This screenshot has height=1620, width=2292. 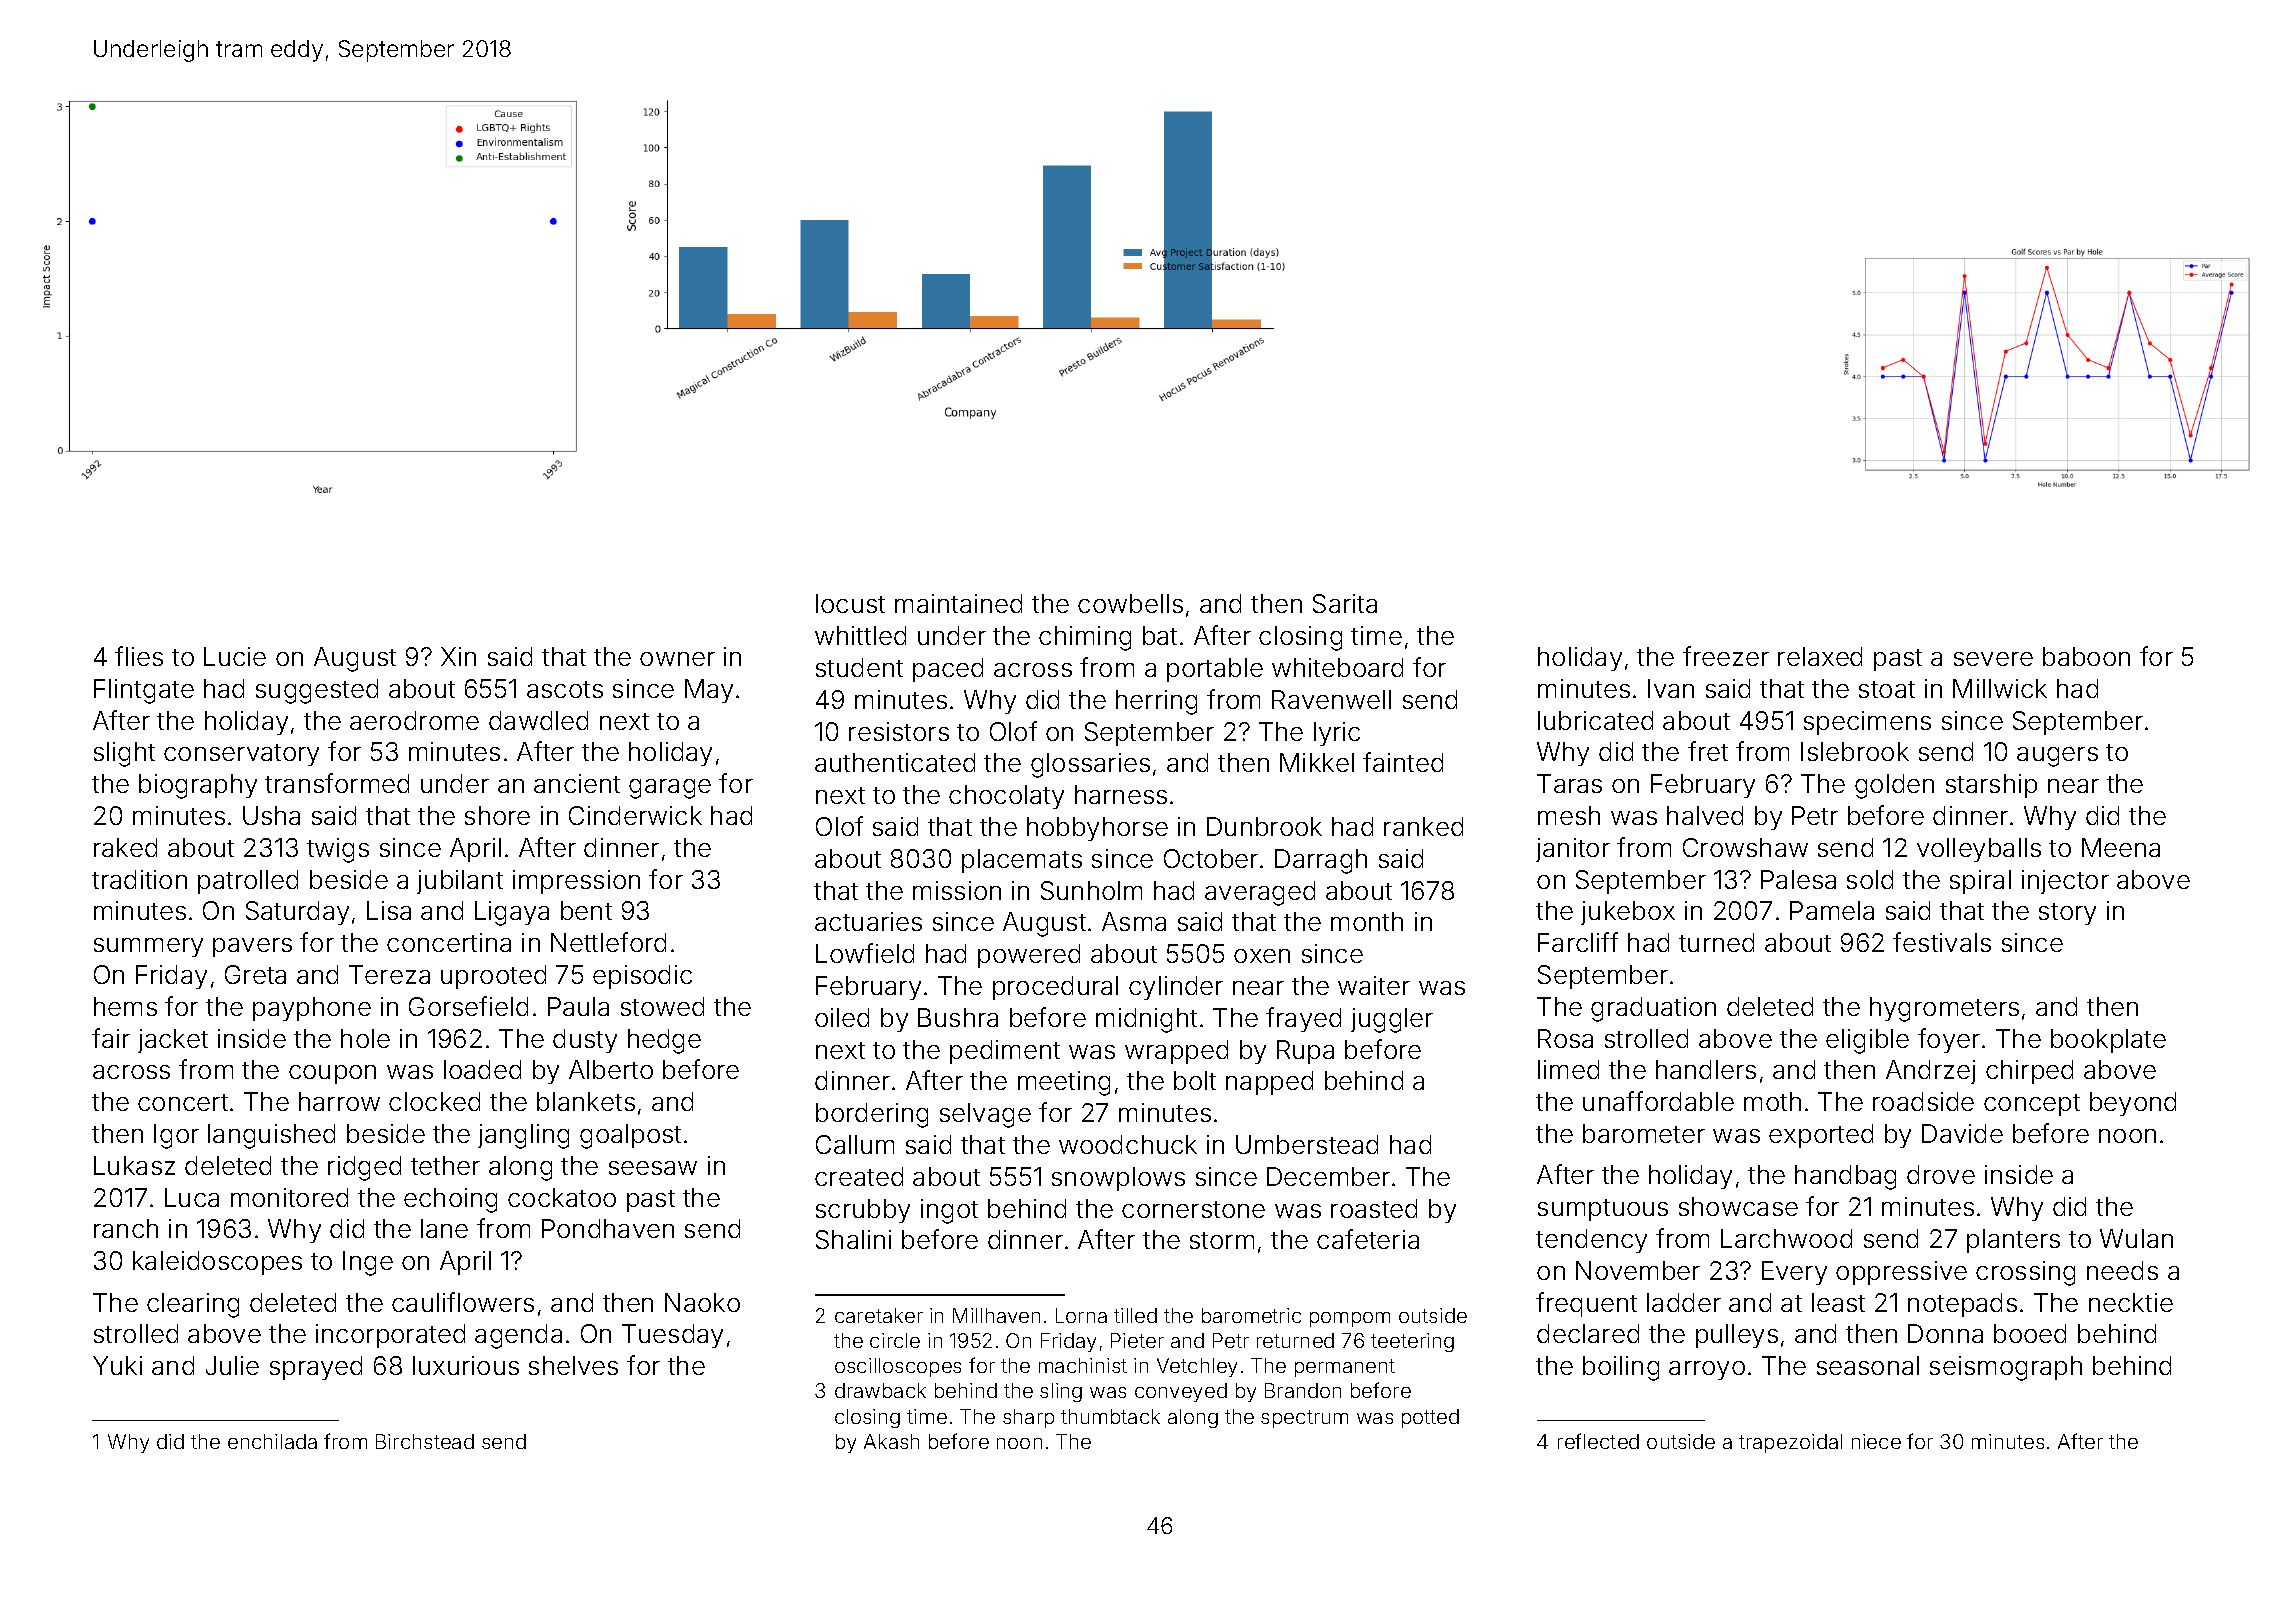 What do you see at coordinates (193, 1305) in the screenshot?
I see `clearing` at bounding box center [193, 1305].
